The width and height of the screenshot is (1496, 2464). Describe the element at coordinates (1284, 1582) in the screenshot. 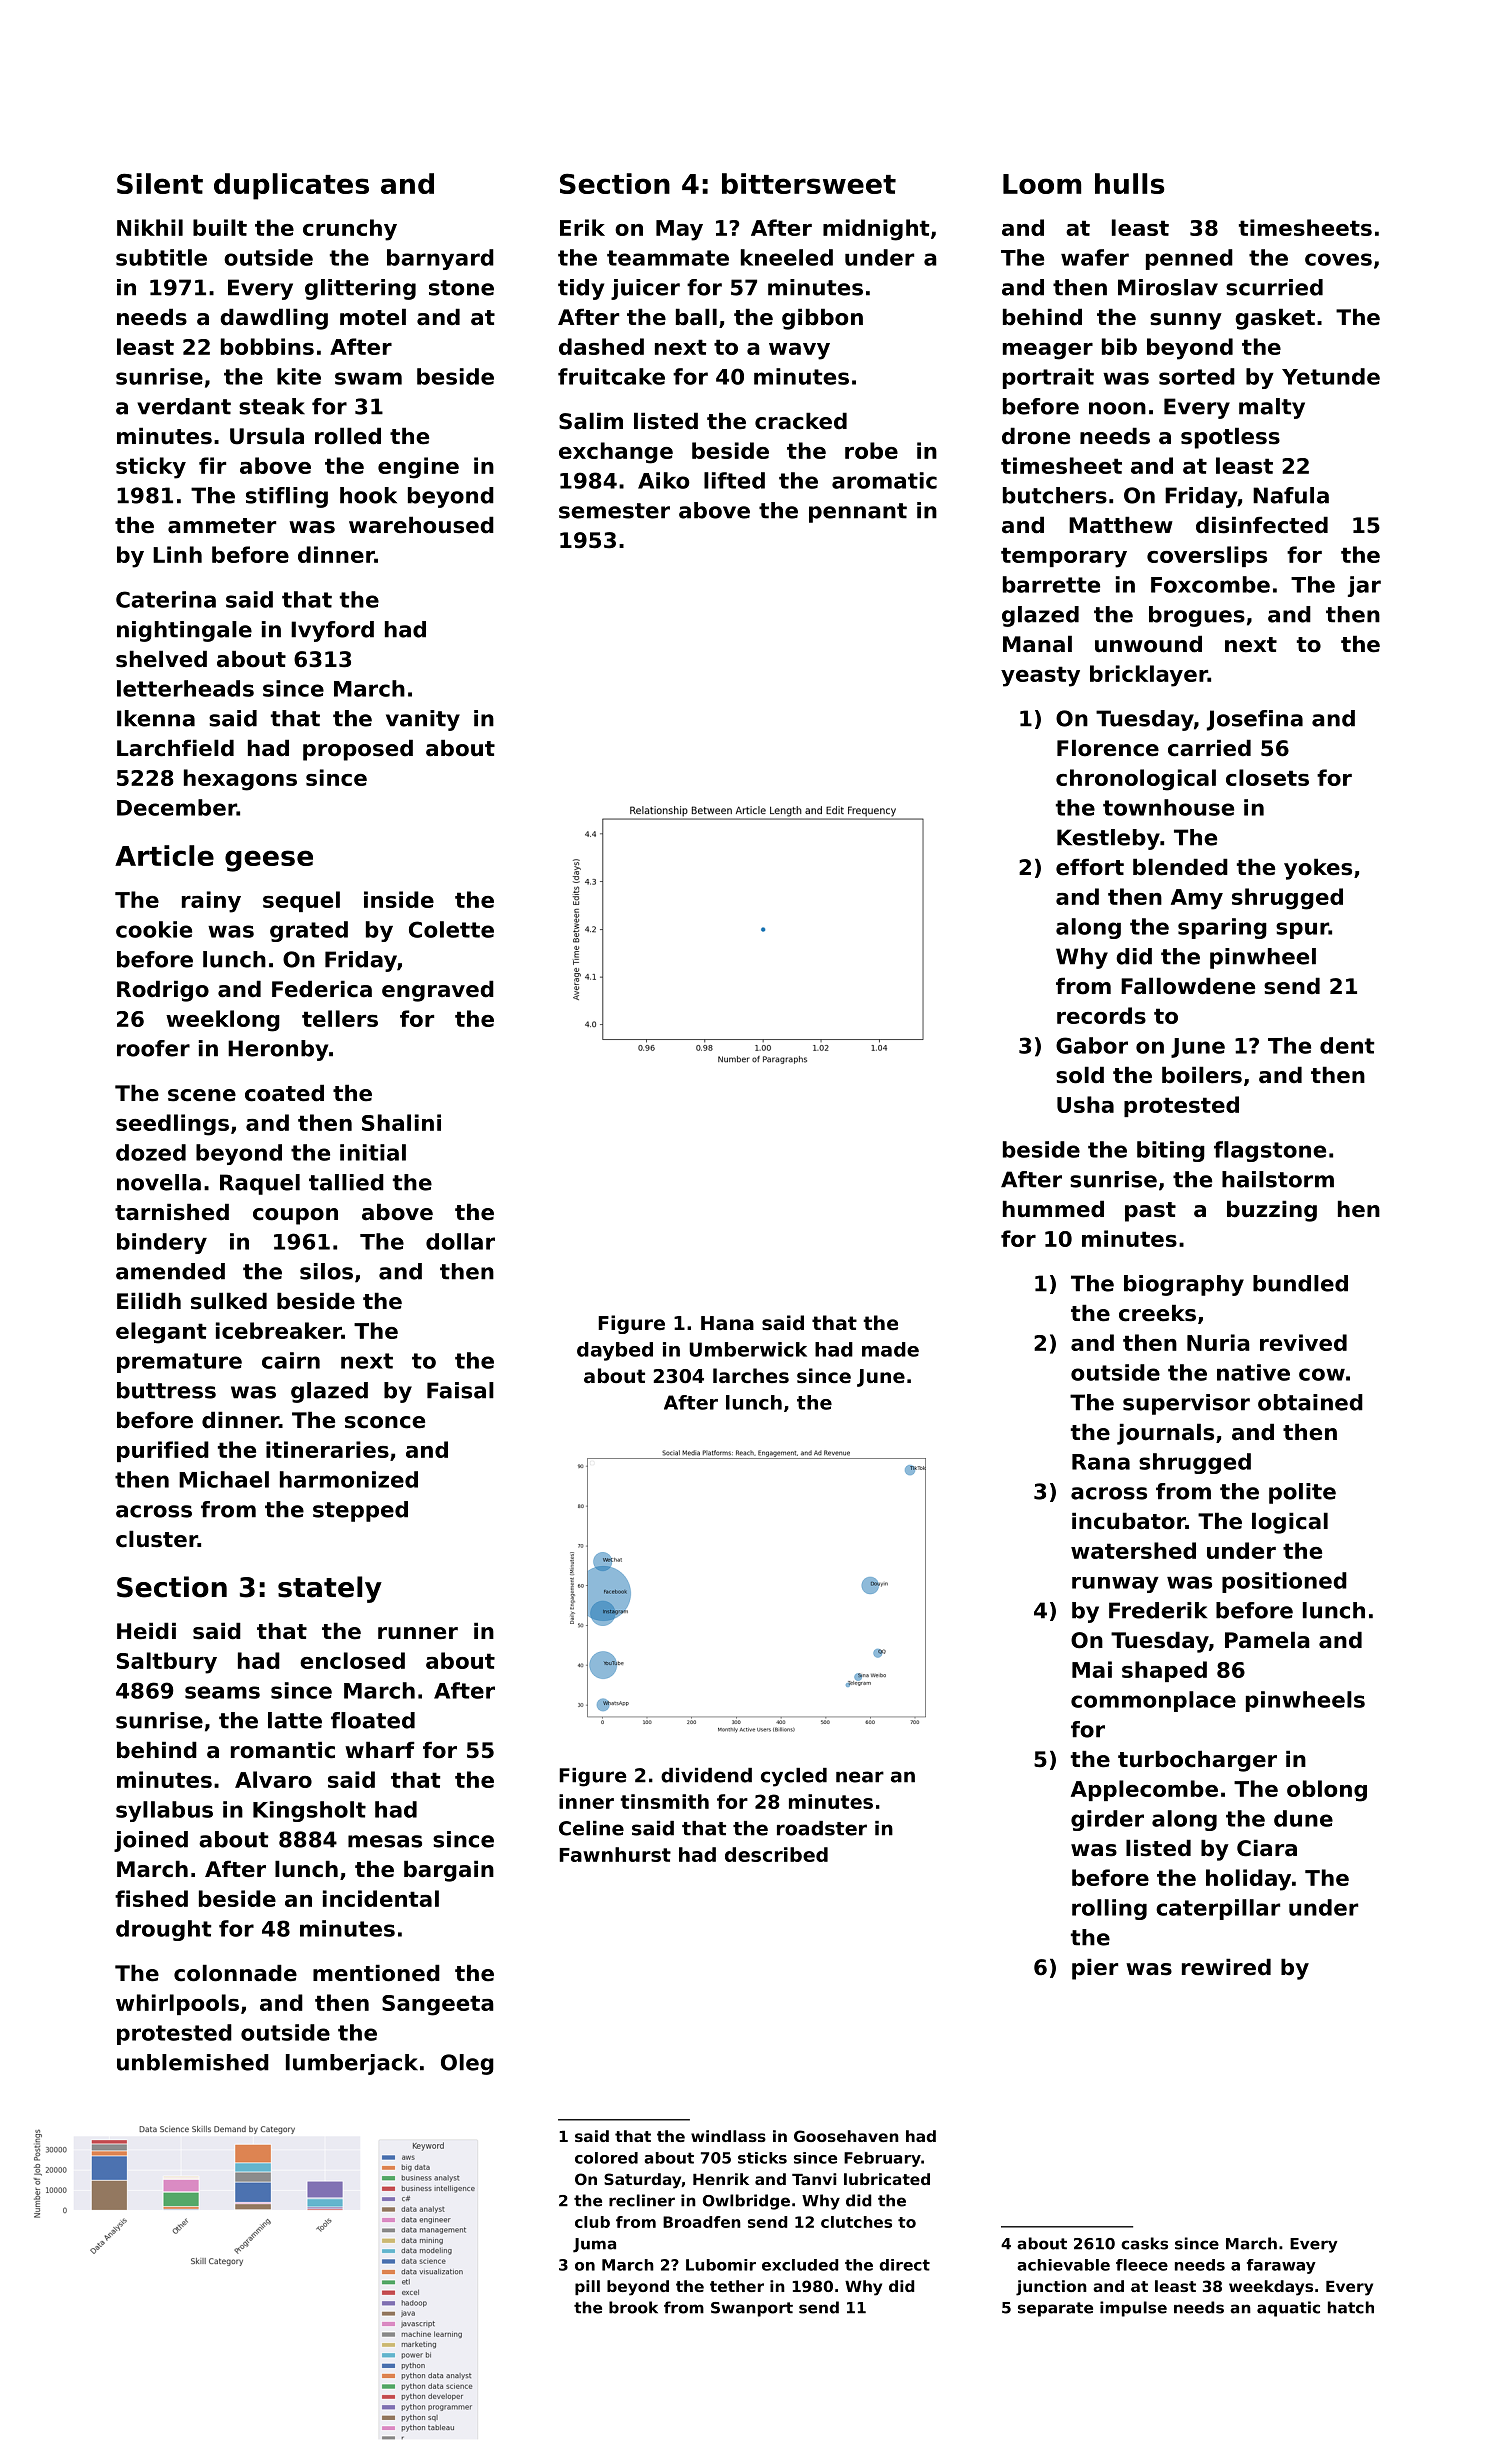

I see `positioned` at that location.
